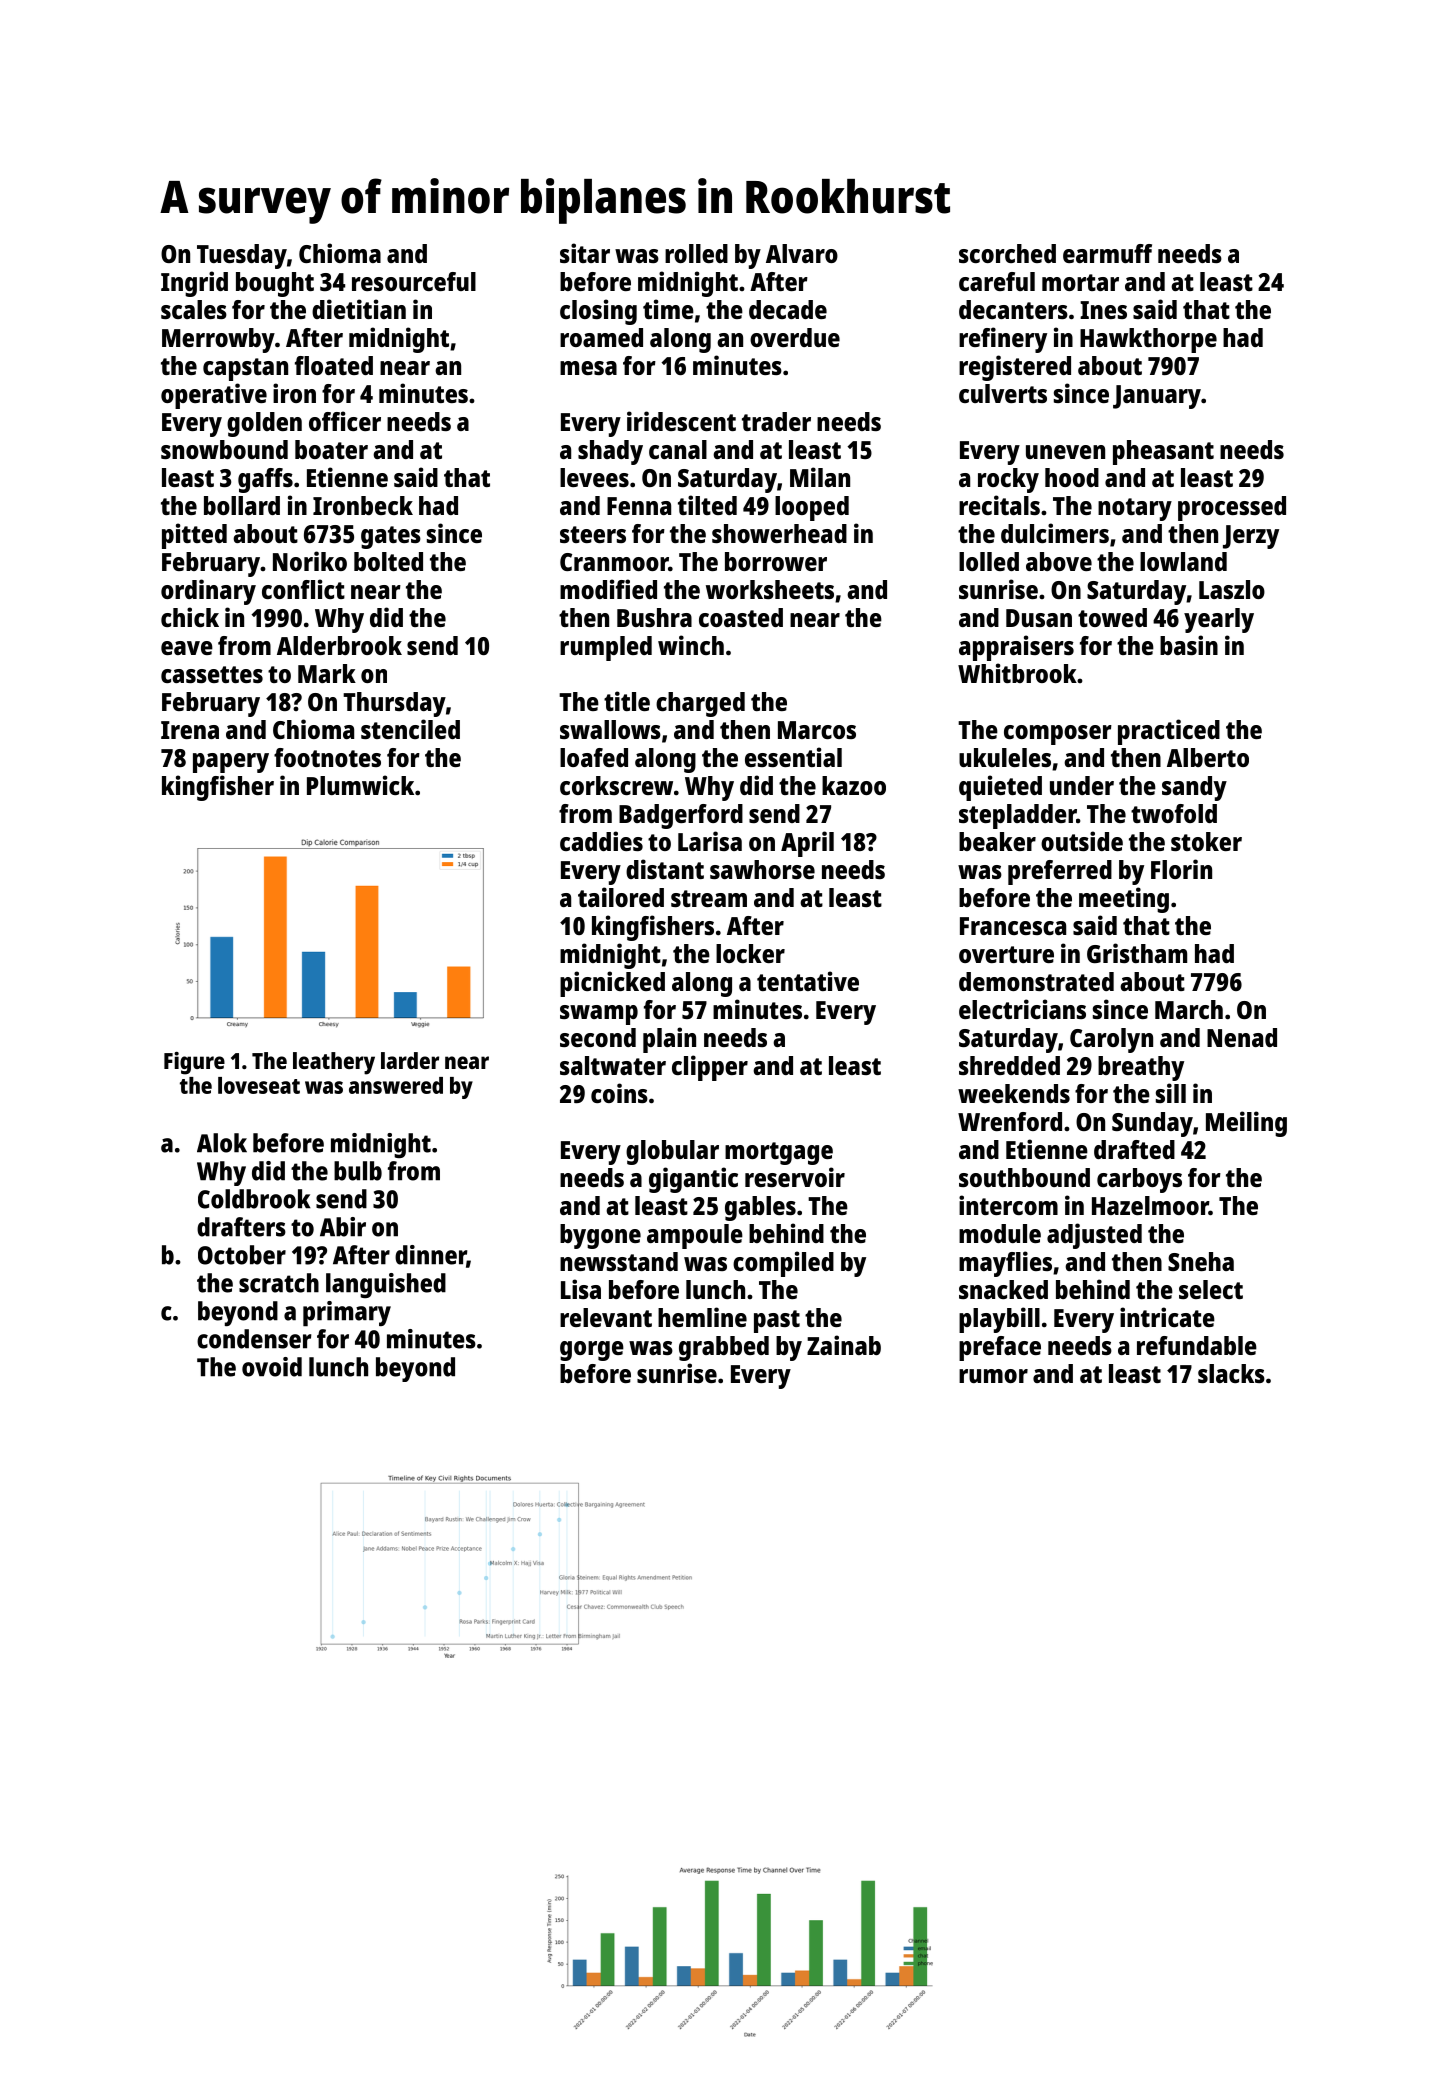 This page has width=1450, height=2100. What do you see at coordinates (1022, 1009) in the page?
I see `electricians` at bounding box center [1022, 1009].
